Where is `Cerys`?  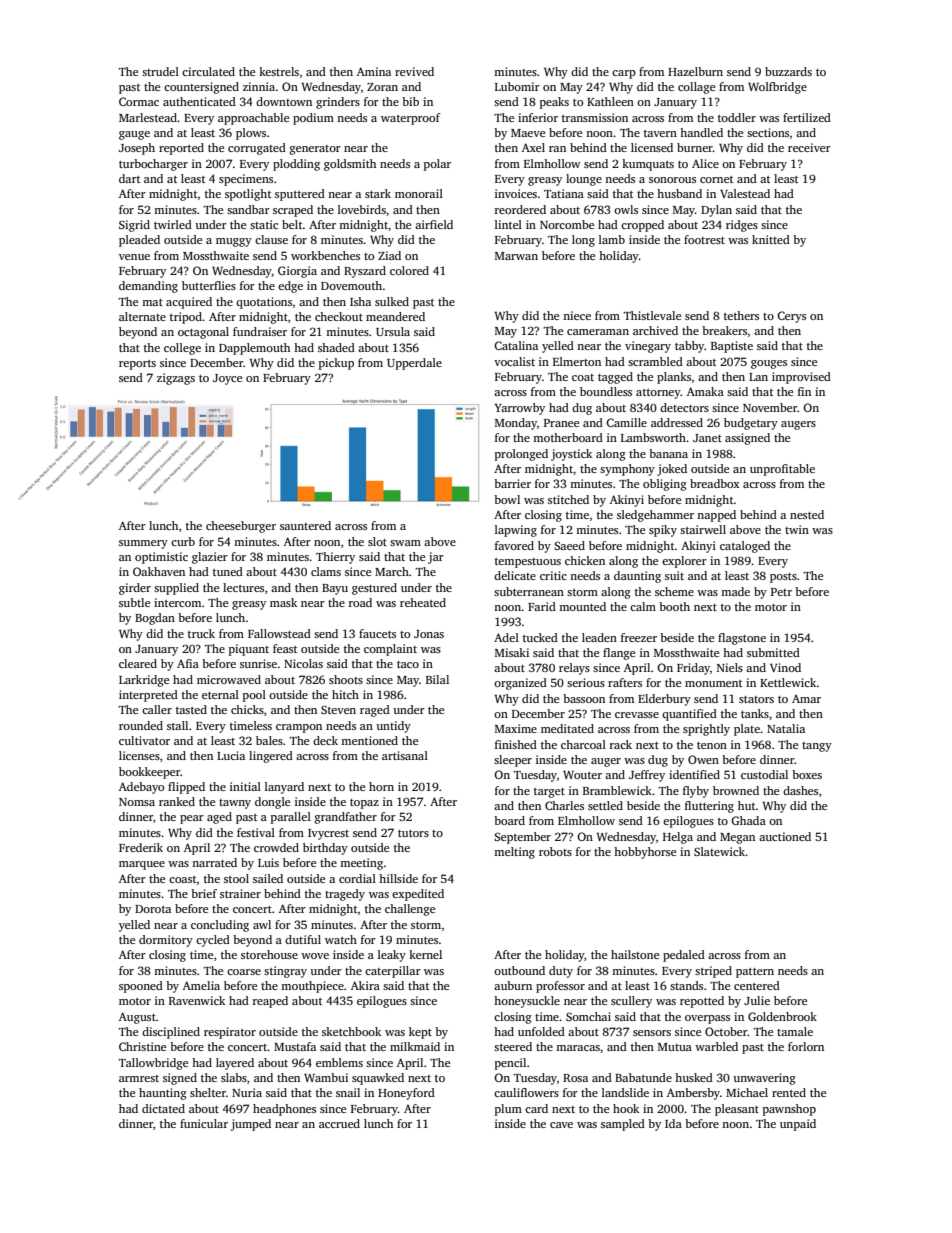
Cerys is located at coordinates (791, 317).
